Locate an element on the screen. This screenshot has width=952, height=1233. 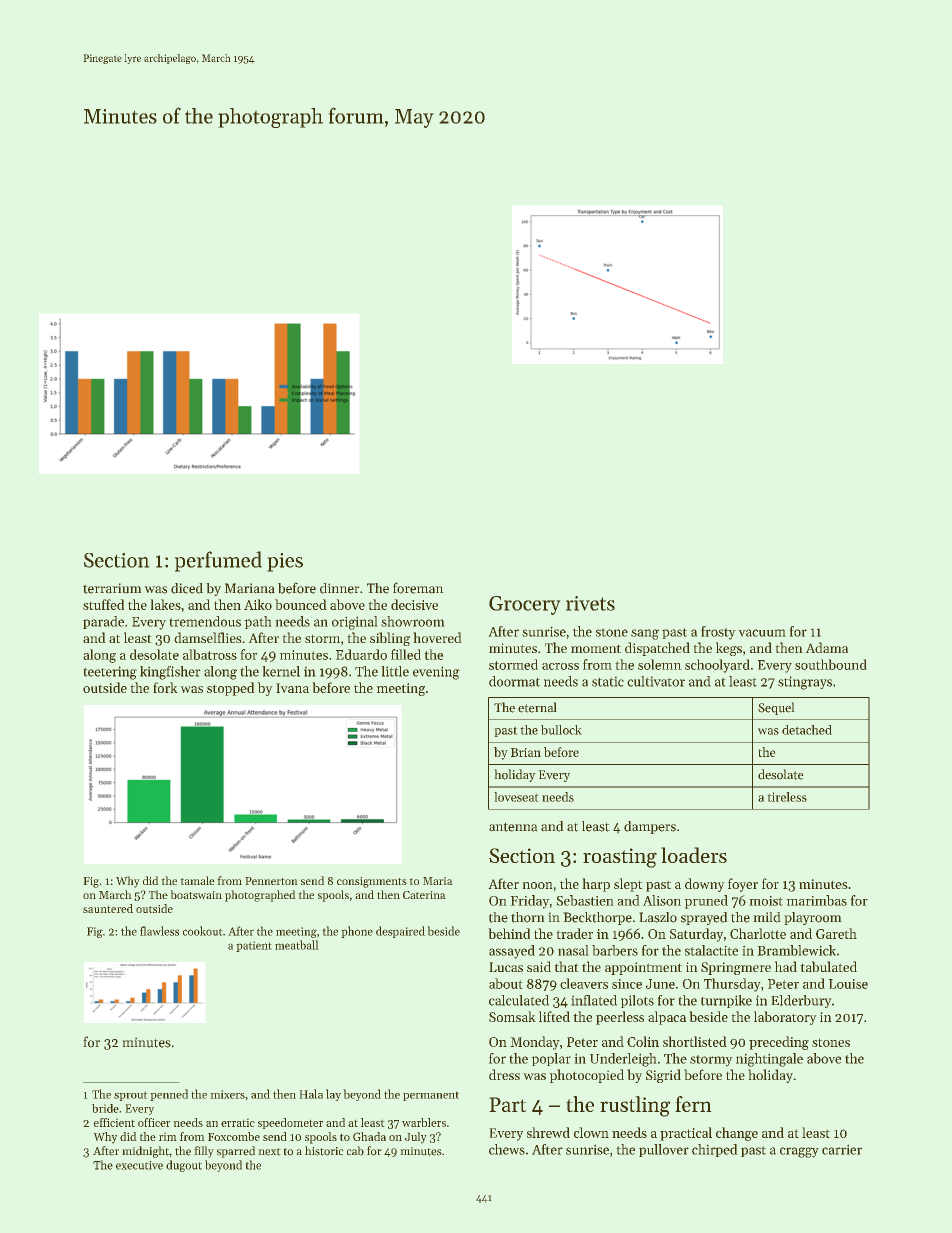
Pennerton is located at coordinates (271, 881).
